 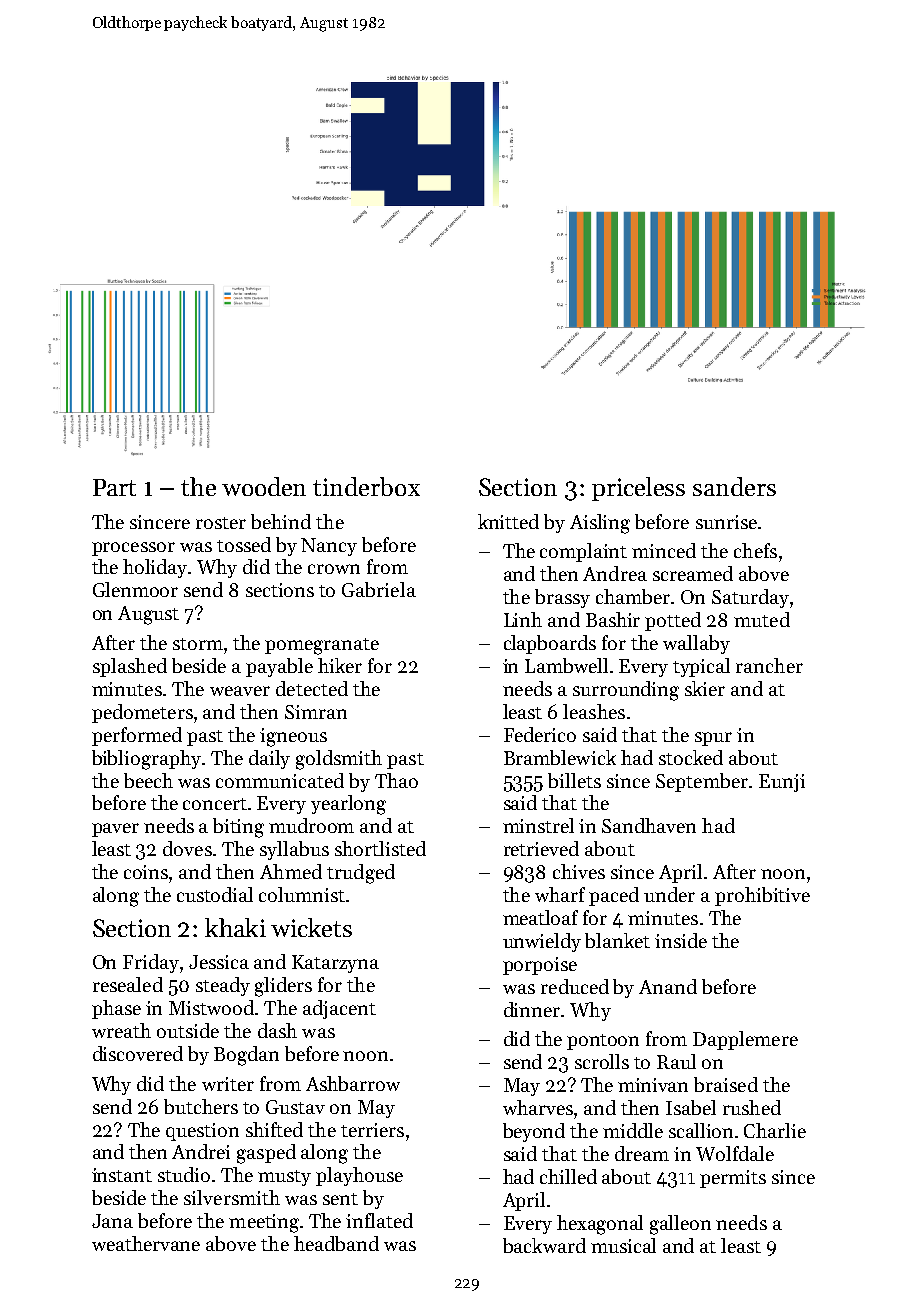 I want to click on chefs, so click(x=755, y=550).
